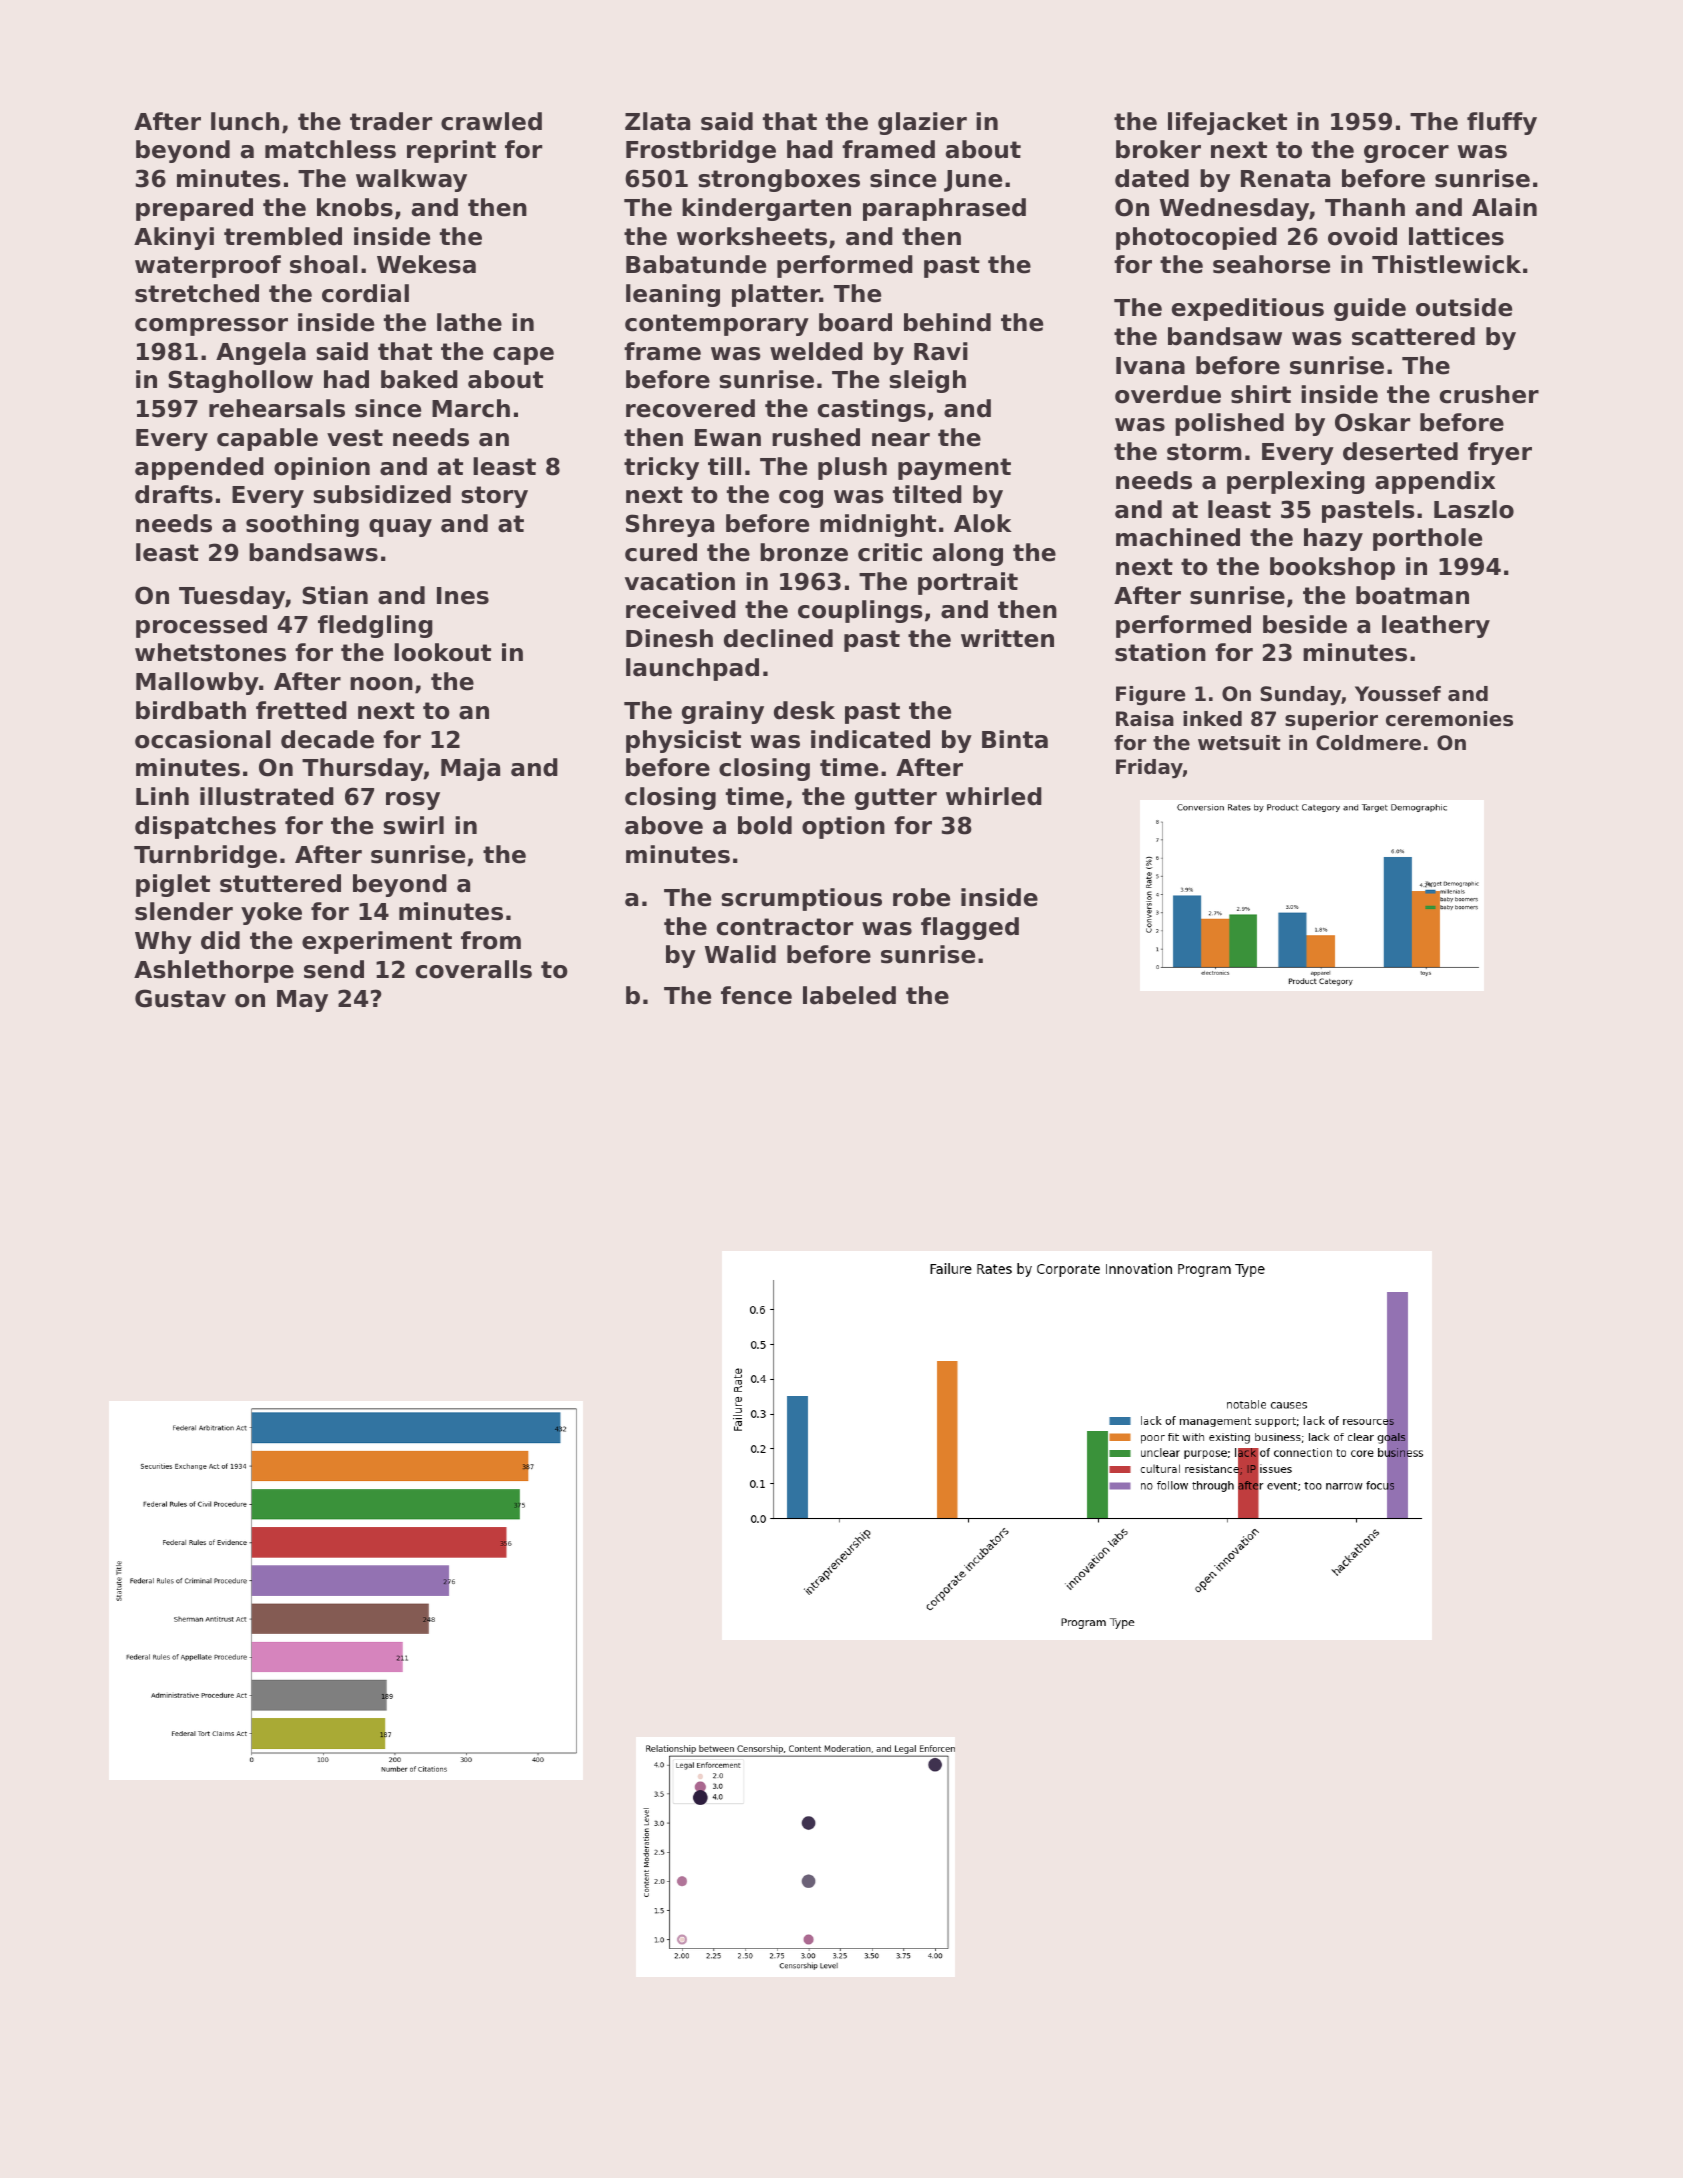 This screenshot has height=2178, width=1683. What do you see at coordinates (426, 264) in the screenshot?
I see `Wekesa` at bounding box center [426, 264].
